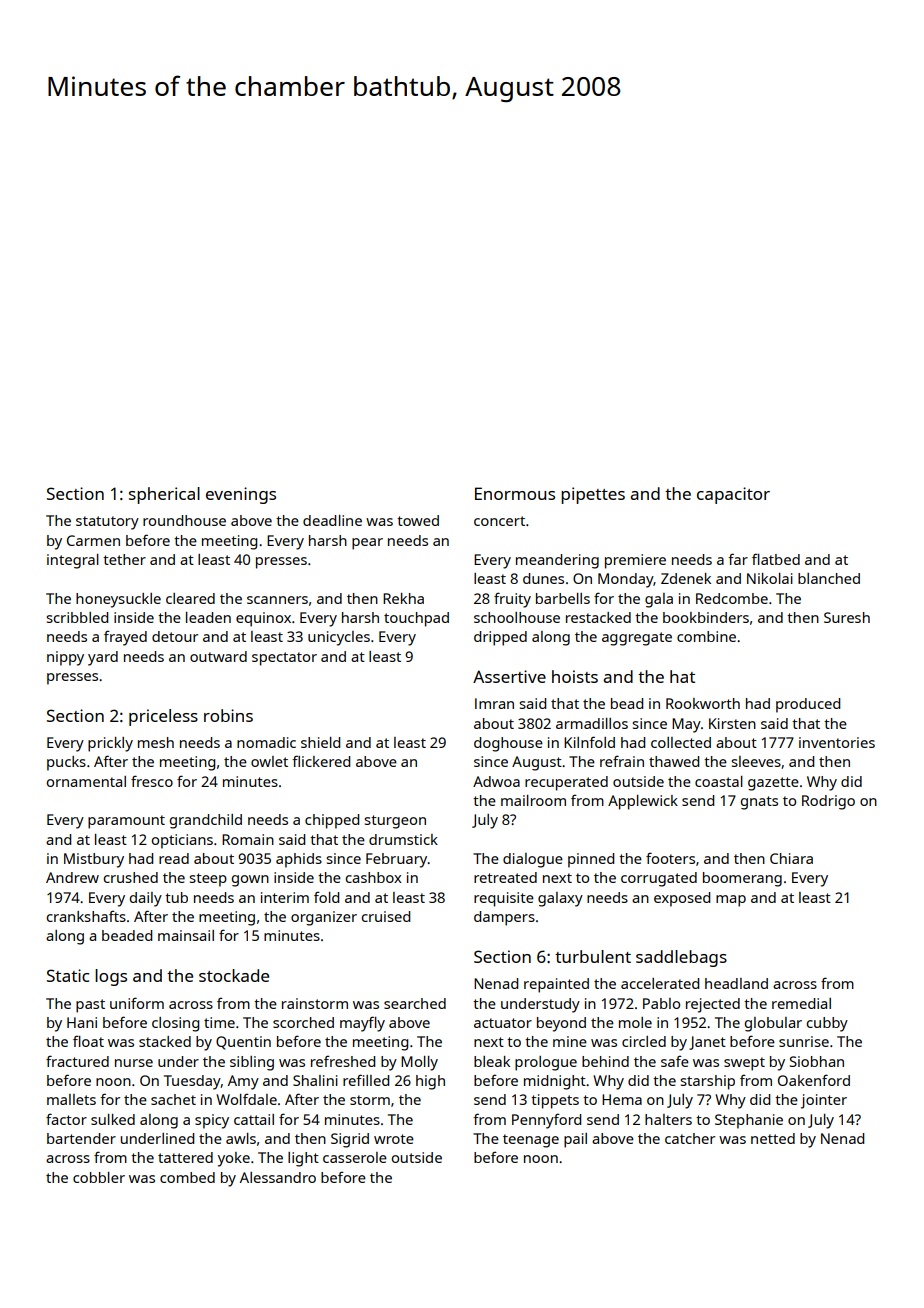  What do you see at coordinates (593, 495) in the screenshot?
I see `pipettes` at bounding box center [593, 495].
